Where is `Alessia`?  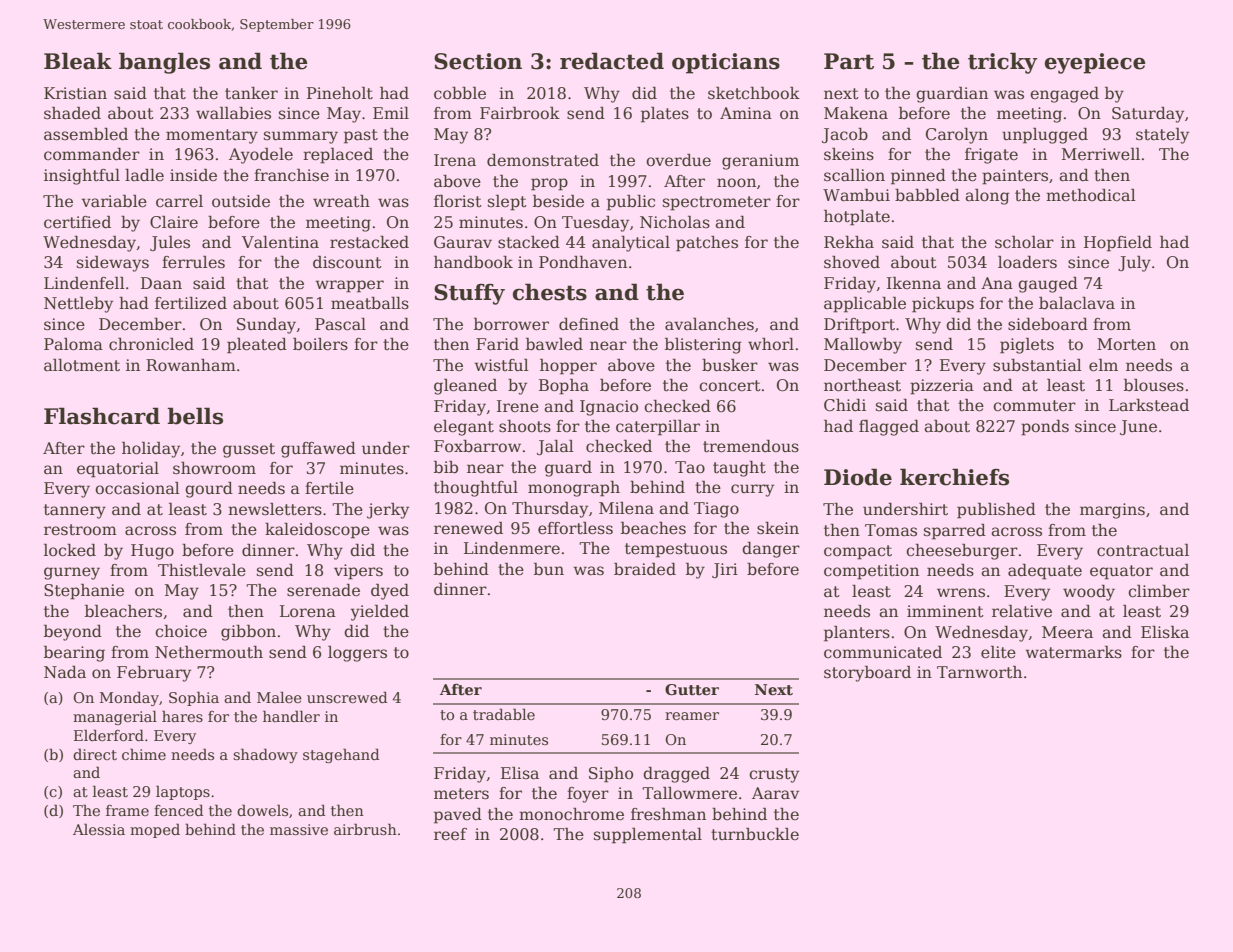
Alessia is located at coordinates (99, 829).
